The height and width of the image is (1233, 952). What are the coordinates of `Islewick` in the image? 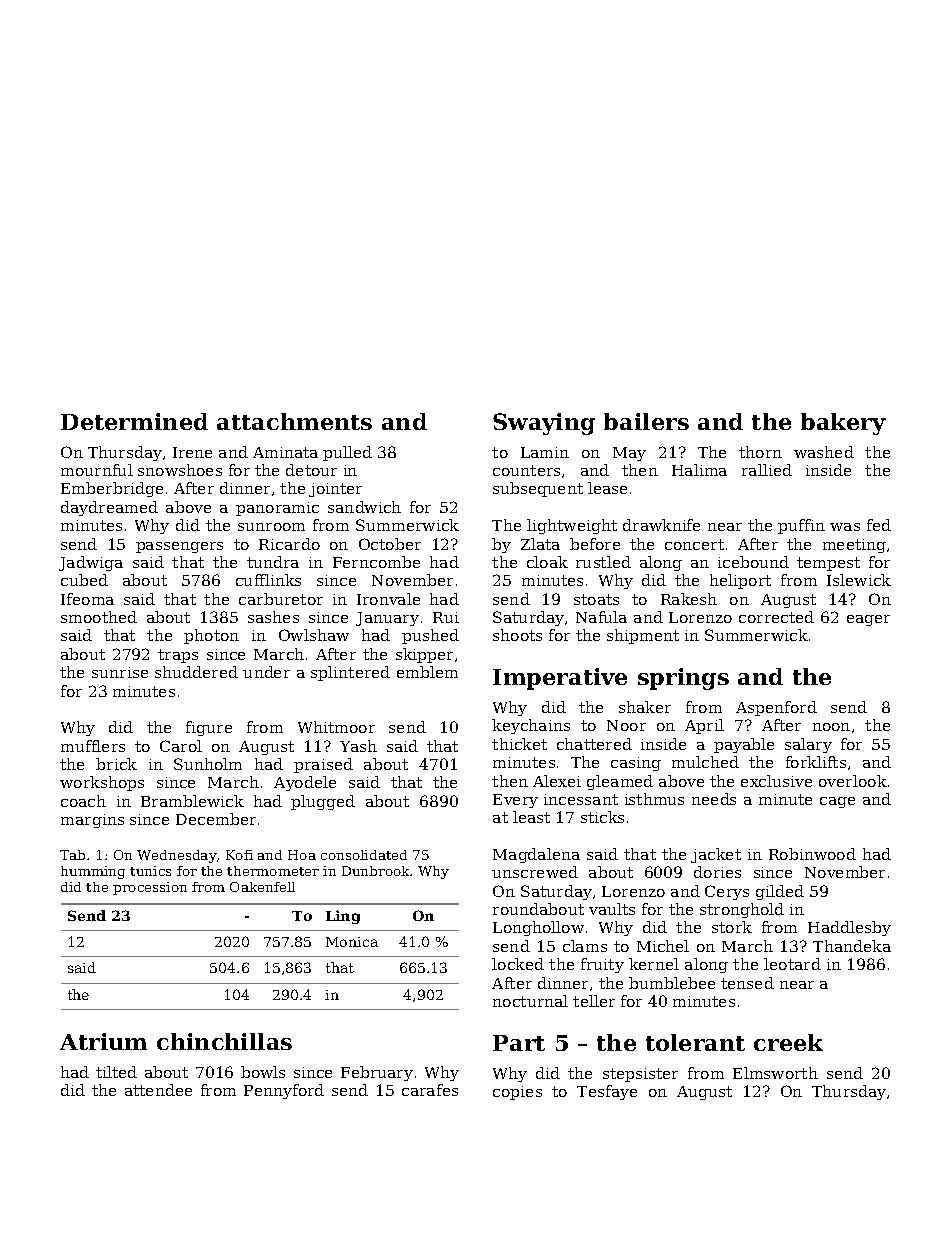 It's located at (859, 580).
